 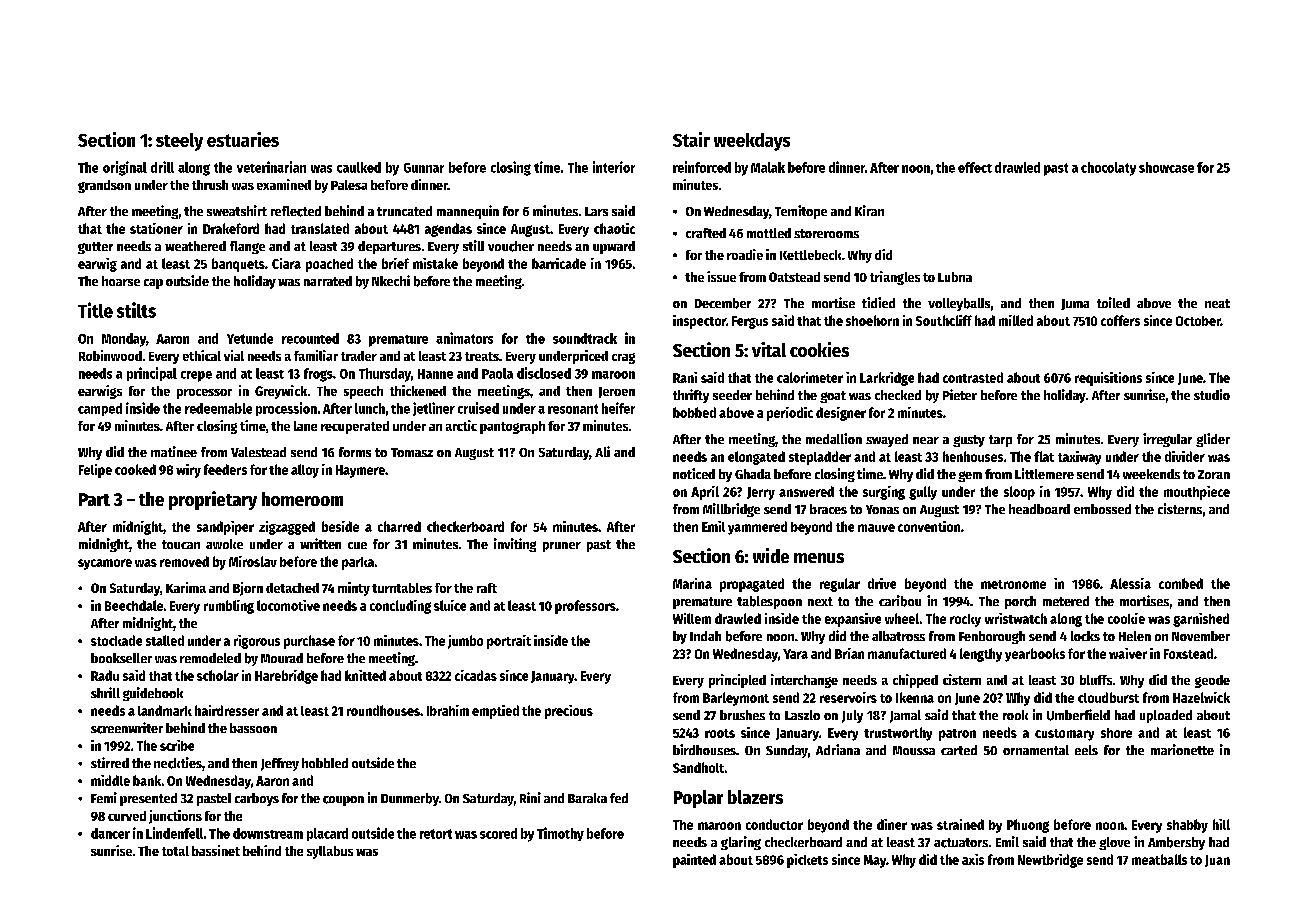 What do you see at coordinates (383, 710) in the screenshot?
I see `roundhouses` at bounding box center [383, 710].
